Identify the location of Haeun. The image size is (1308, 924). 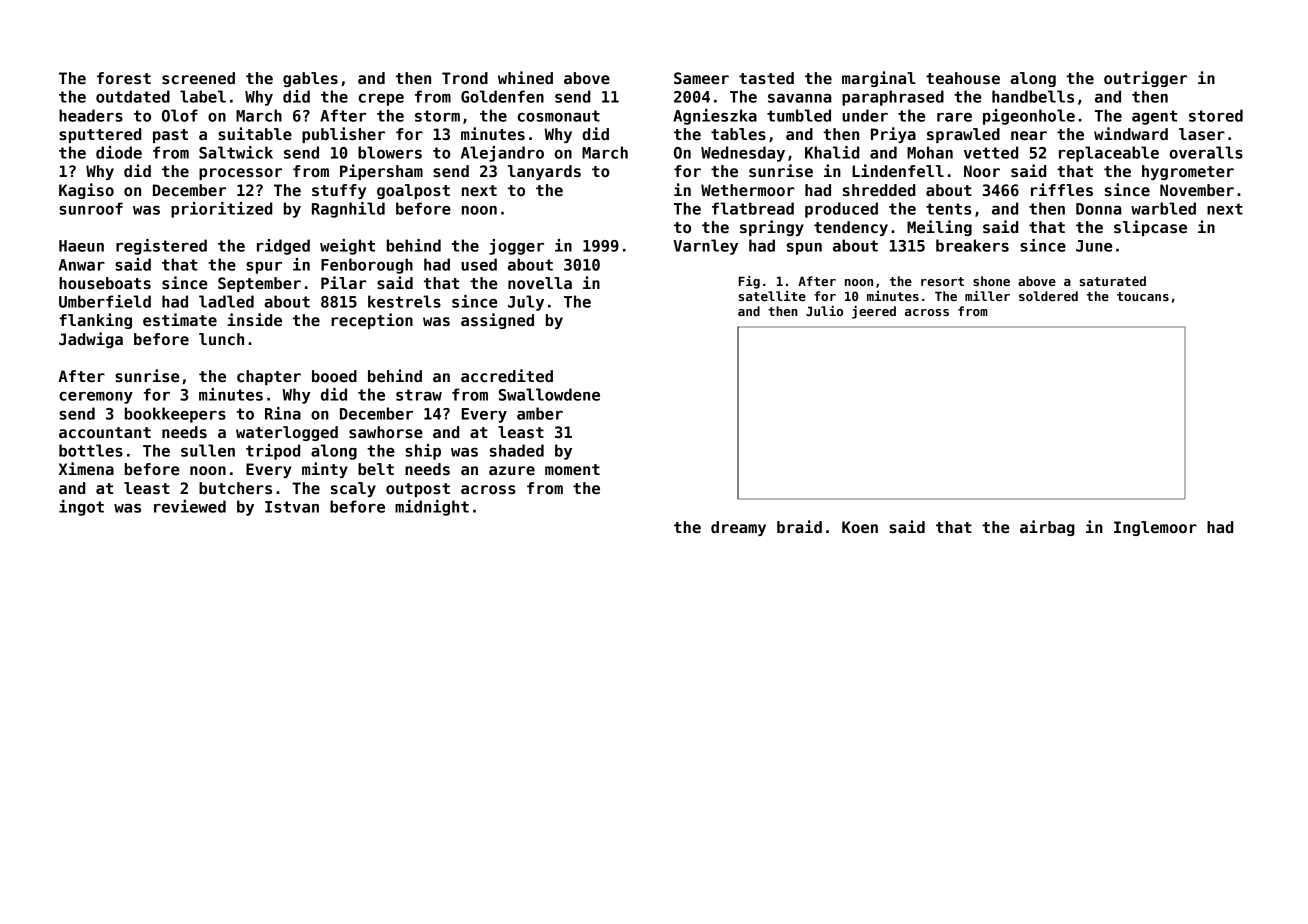
(81, 246).
